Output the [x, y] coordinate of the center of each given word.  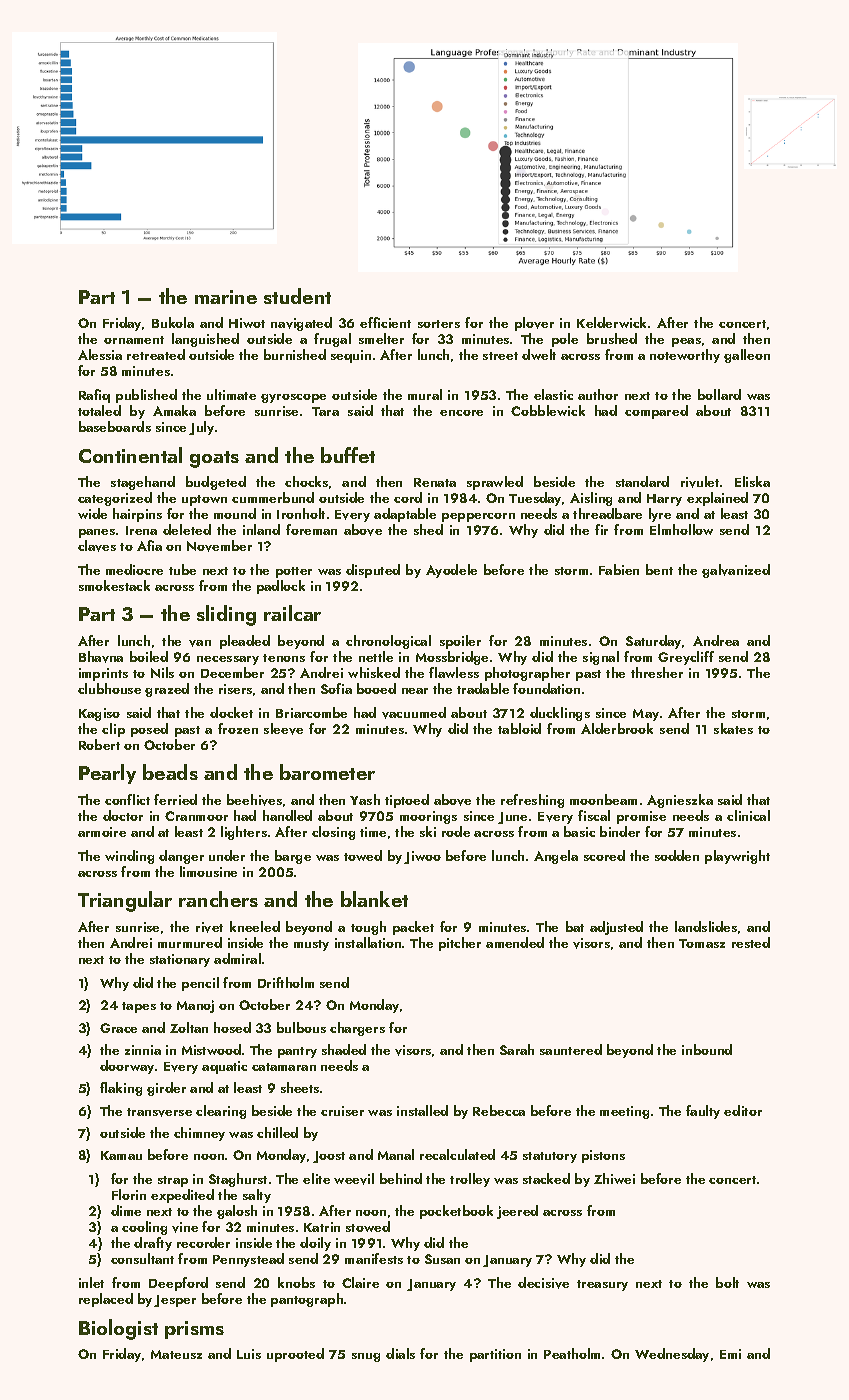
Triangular [125, 901]
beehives [254, 800]
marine [226, 297]
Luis [249, 1354]
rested [751, 942]
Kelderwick [611, 322]
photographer [527, 674]
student [297, 296]
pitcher [460, 944]
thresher [657, 672]
